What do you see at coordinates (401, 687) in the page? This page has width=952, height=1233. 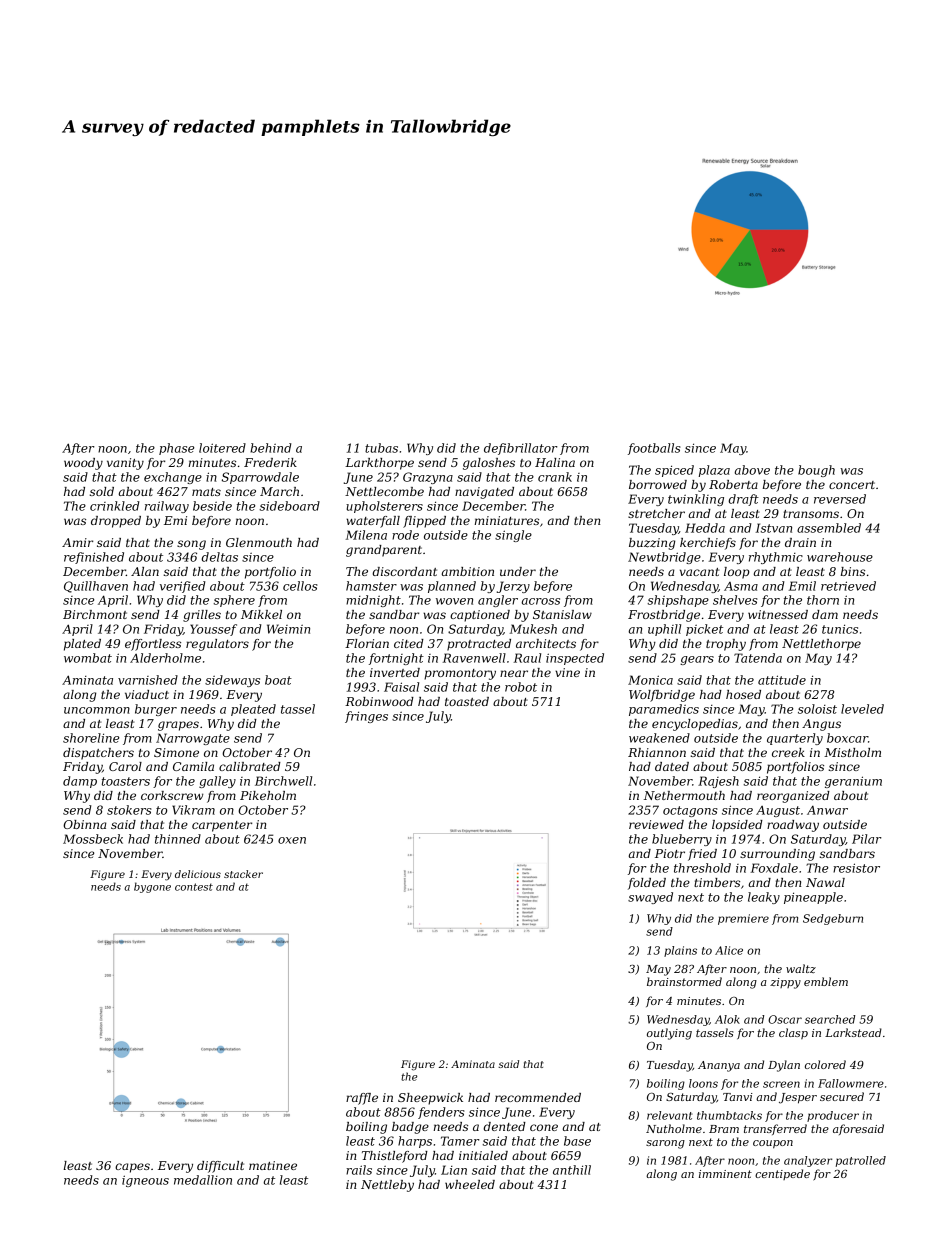 I see `Faisal` at bounding box center [401, 687].
